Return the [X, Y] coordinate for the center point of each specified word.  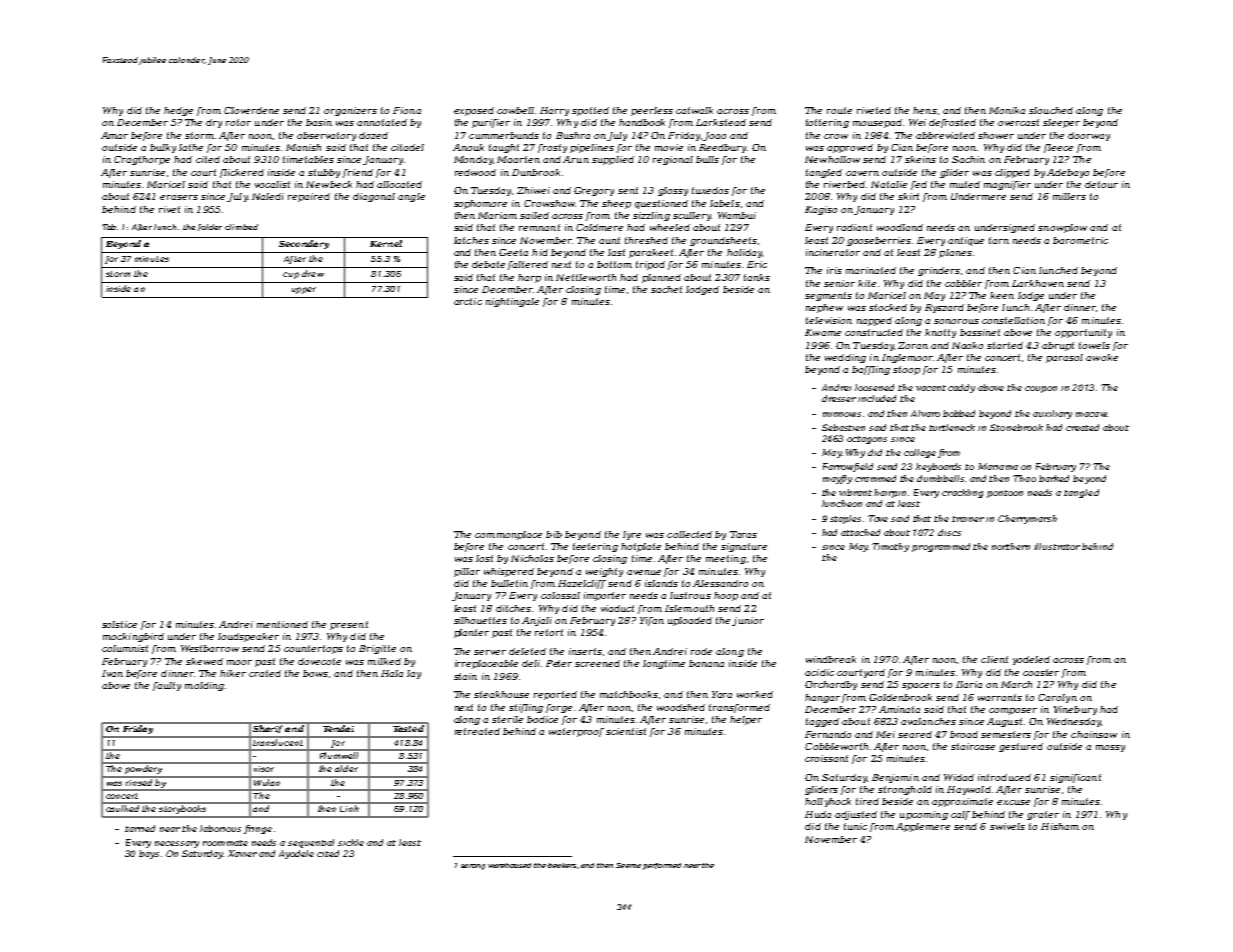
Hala [392, 673]
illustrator [1057, 546]
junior [748, 621]
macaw [1091, 414]
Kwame [823, 332]
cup [291, 275]
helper [746, 720]
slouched [1051, 110]
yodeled [1031, 660]
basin [319, 122]
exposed [474, 111]
